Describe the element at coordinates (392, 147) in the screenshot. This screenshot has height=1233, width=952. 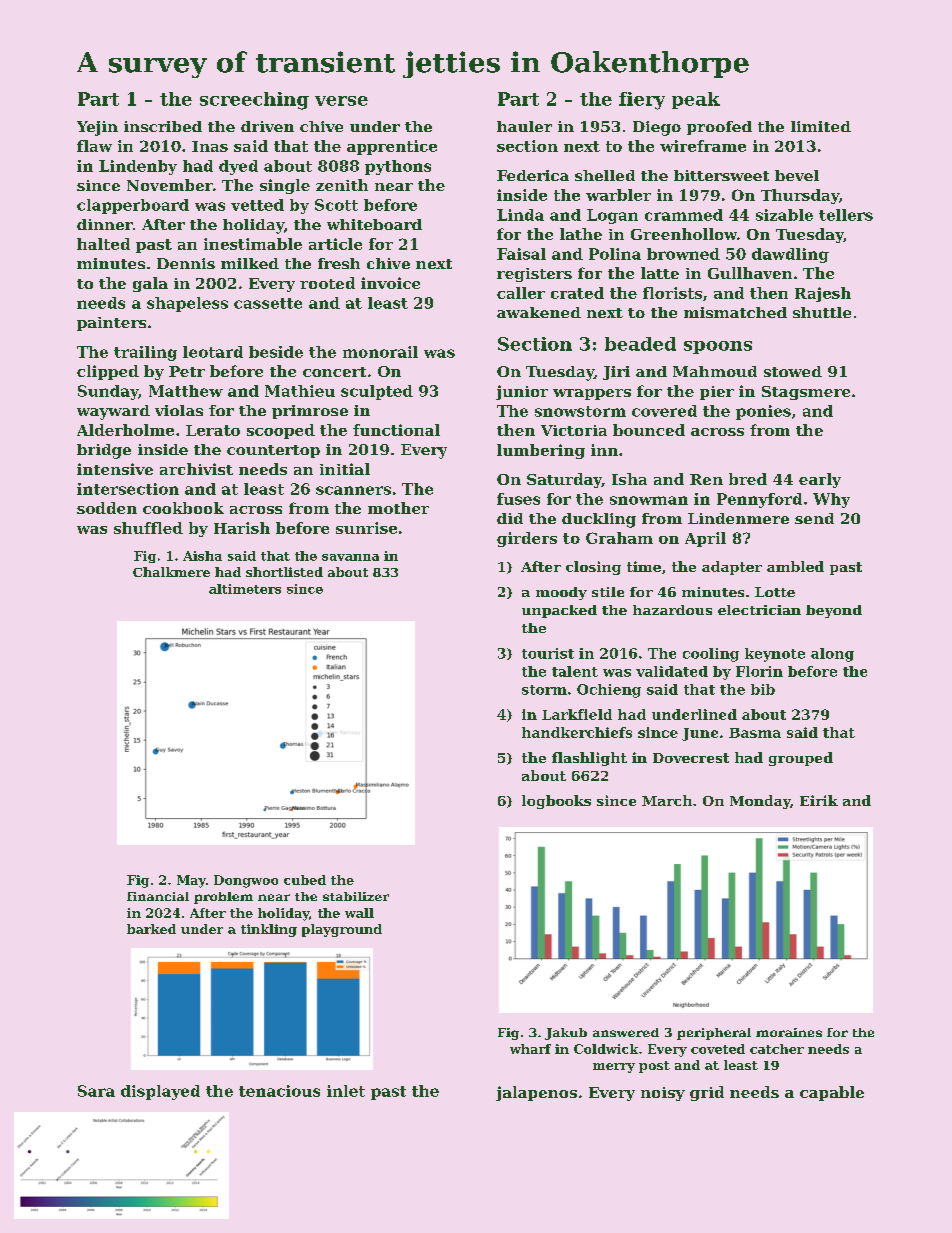
I see `apprentice` at that location.
